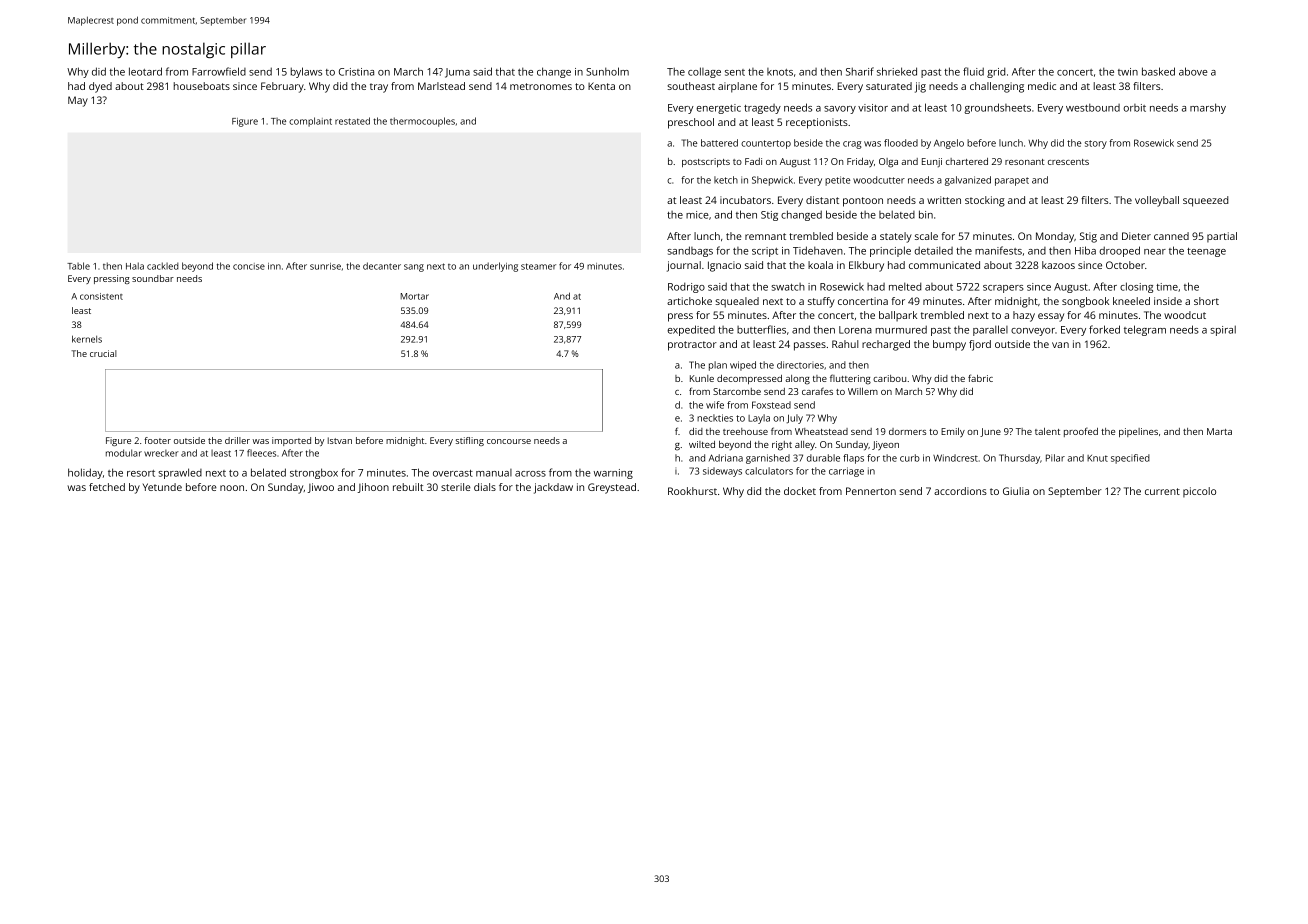 The height and width of the screenshot is (924, 1308). What do you see at coordinates (1162, 491) in the screenshot?
I see `current` at bounding box center [1162, 491].
